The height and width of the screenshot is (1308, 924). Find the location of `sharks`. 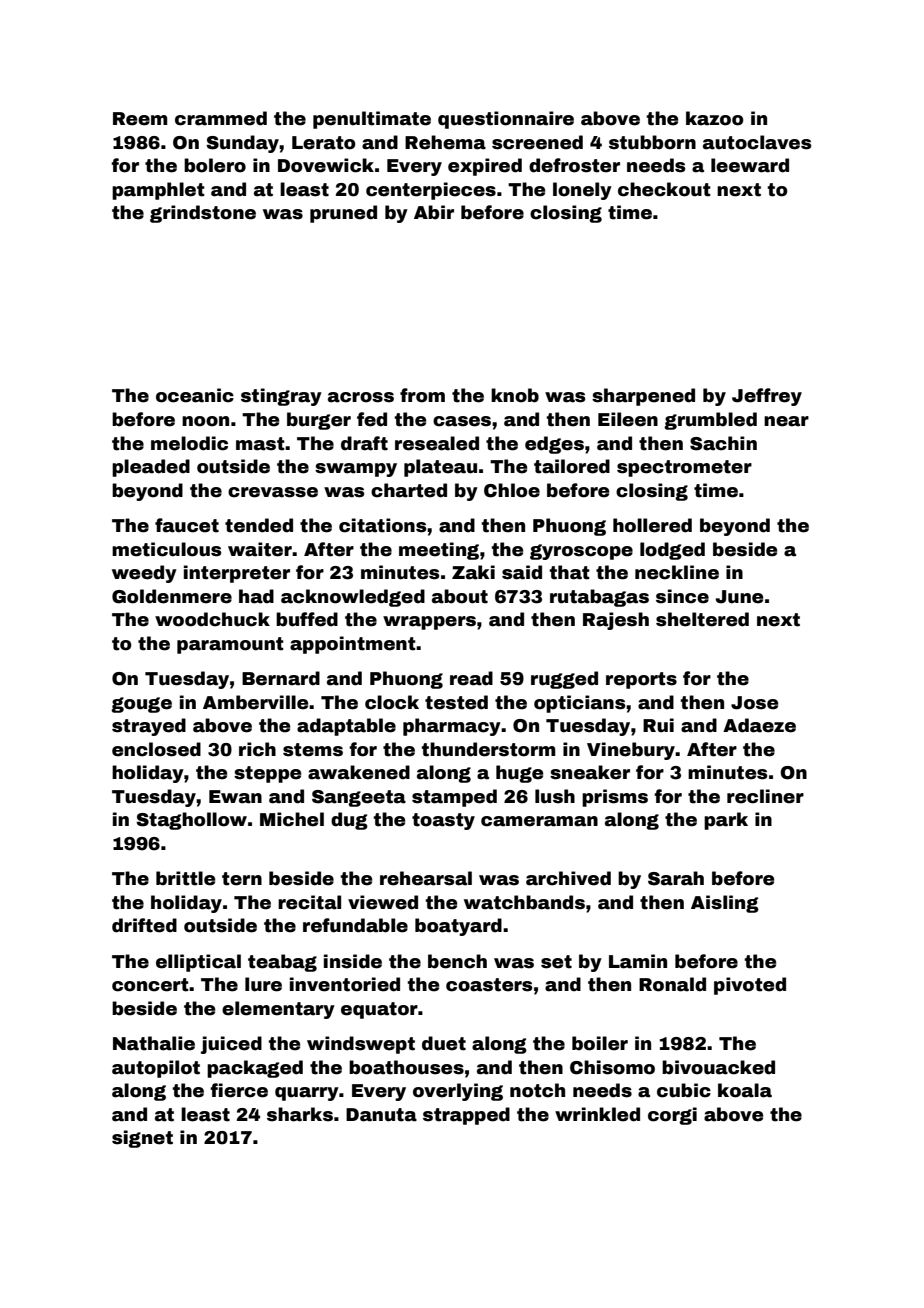

sharks is located at coordinates (300, 1114).
